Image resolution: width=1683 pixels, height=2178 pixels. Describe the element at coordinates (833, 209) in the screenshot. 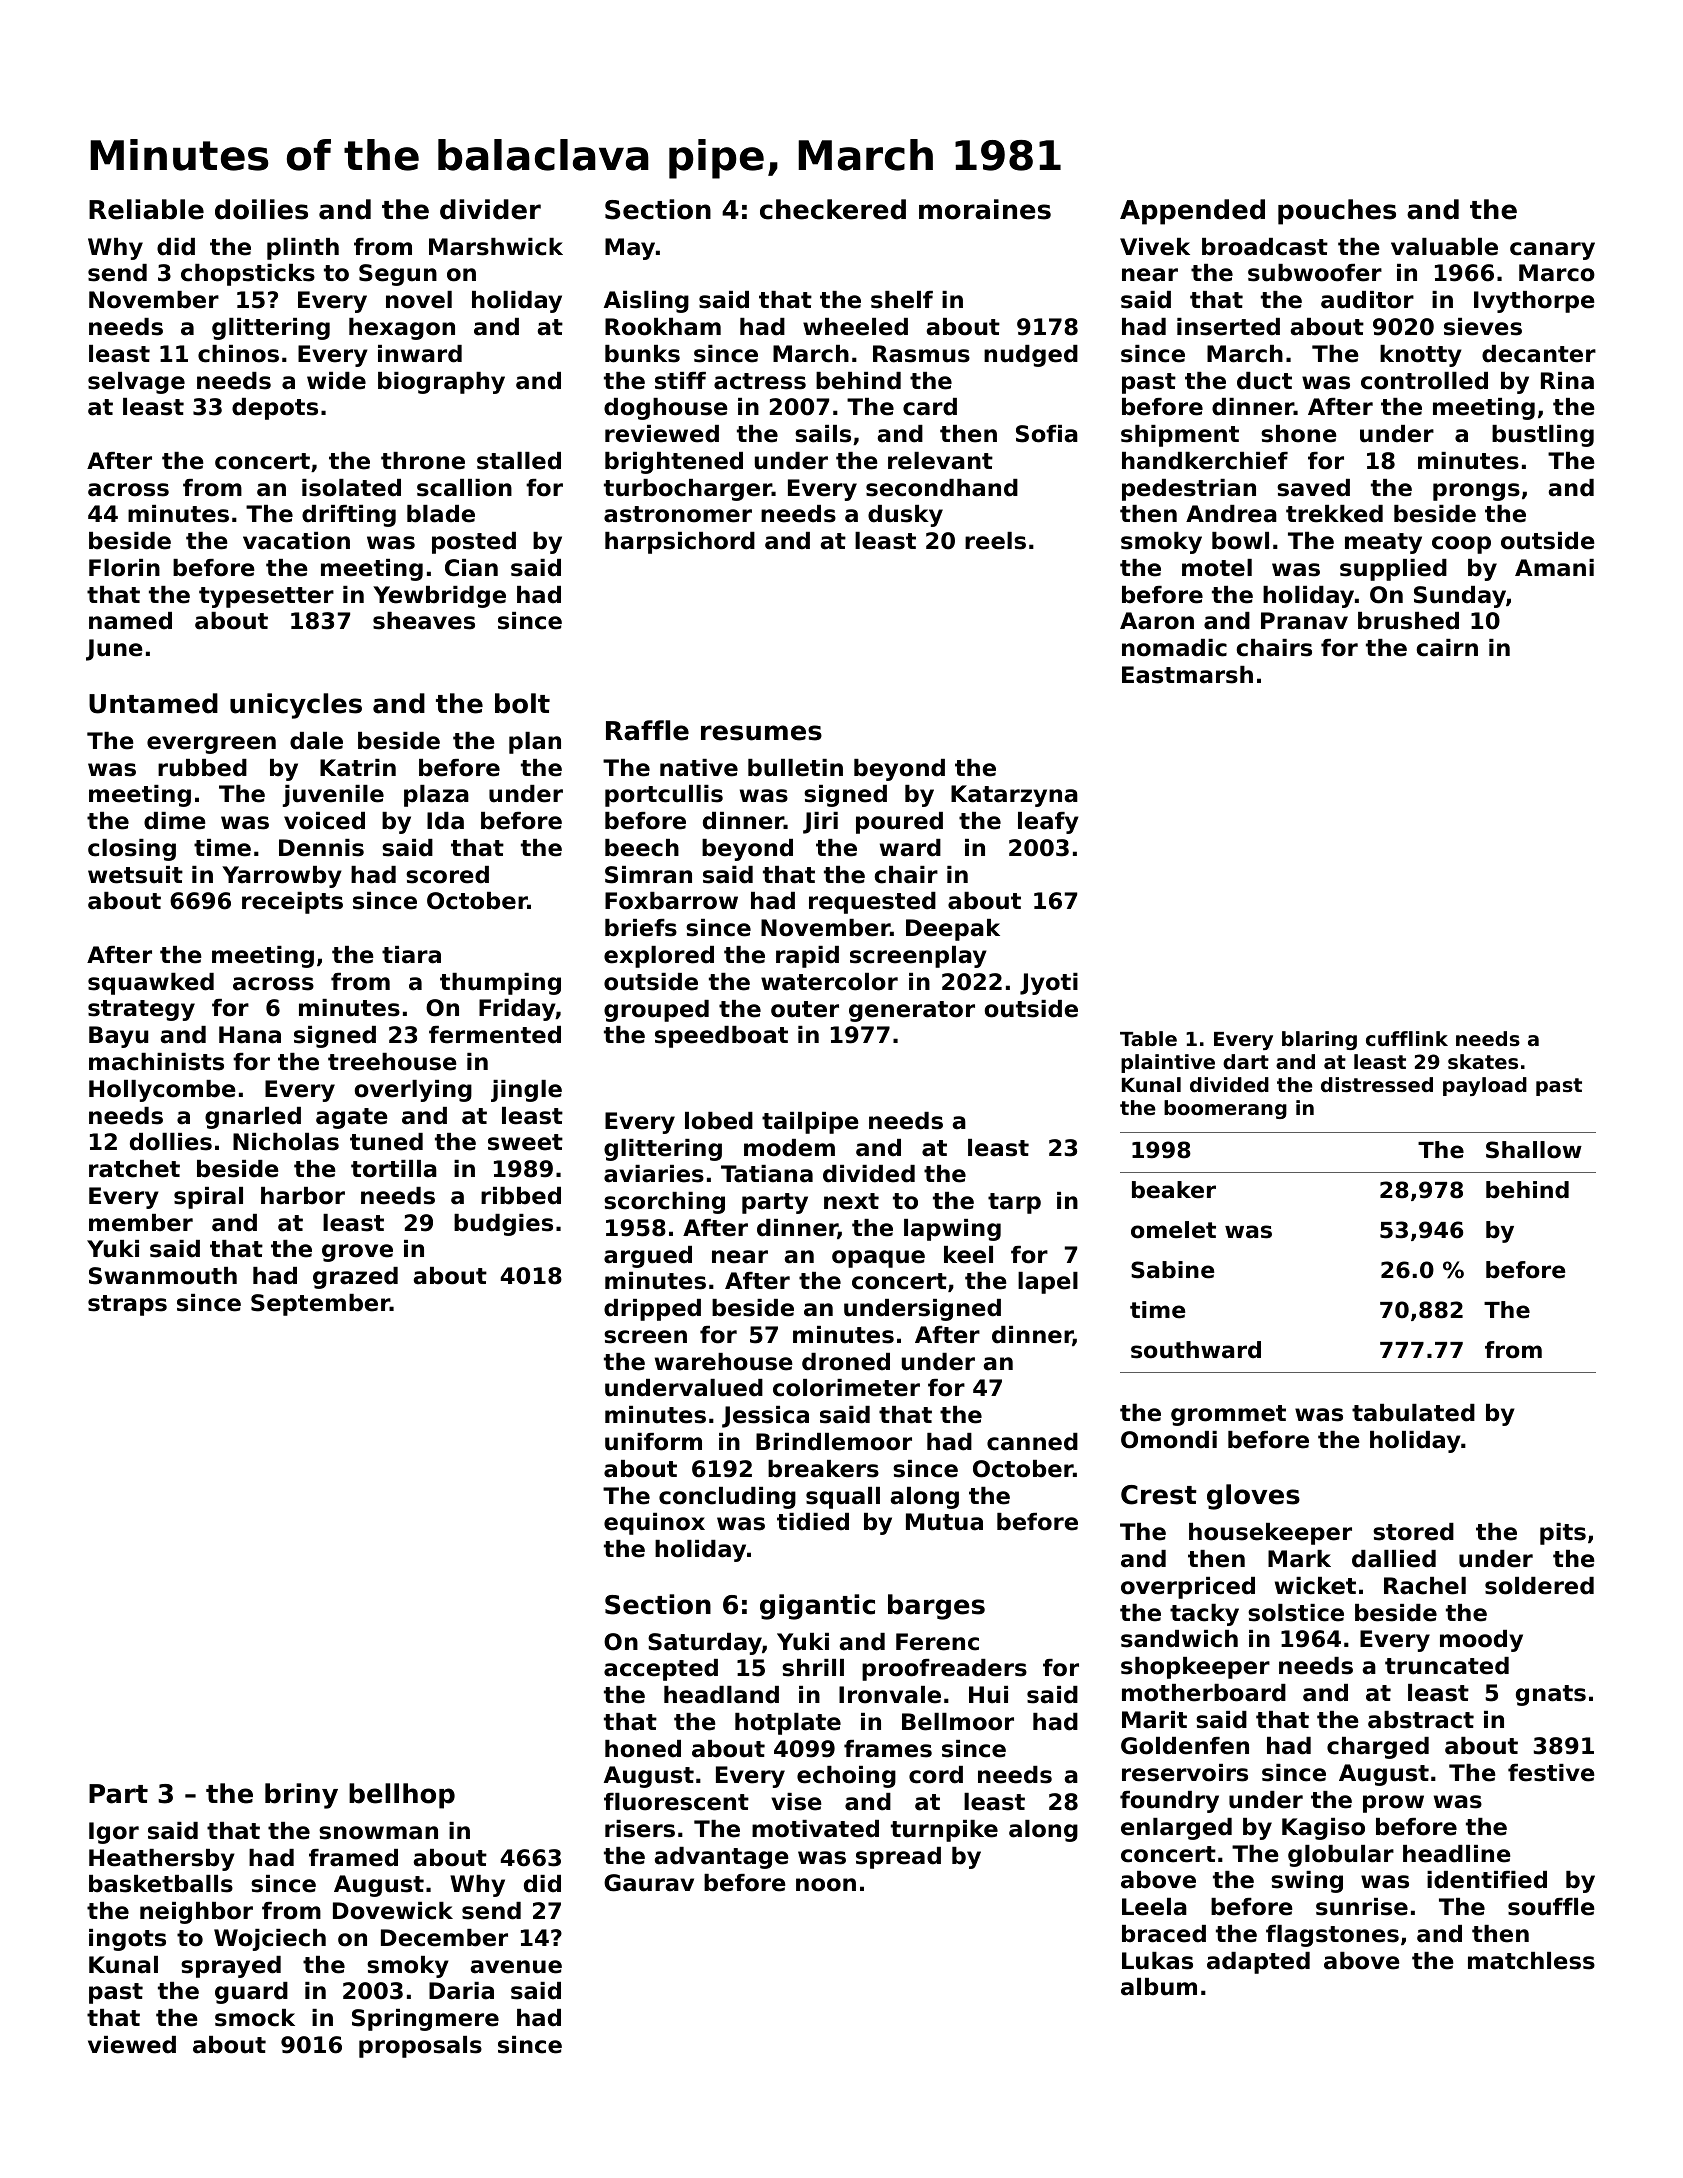

I see `checkered` at that location.
